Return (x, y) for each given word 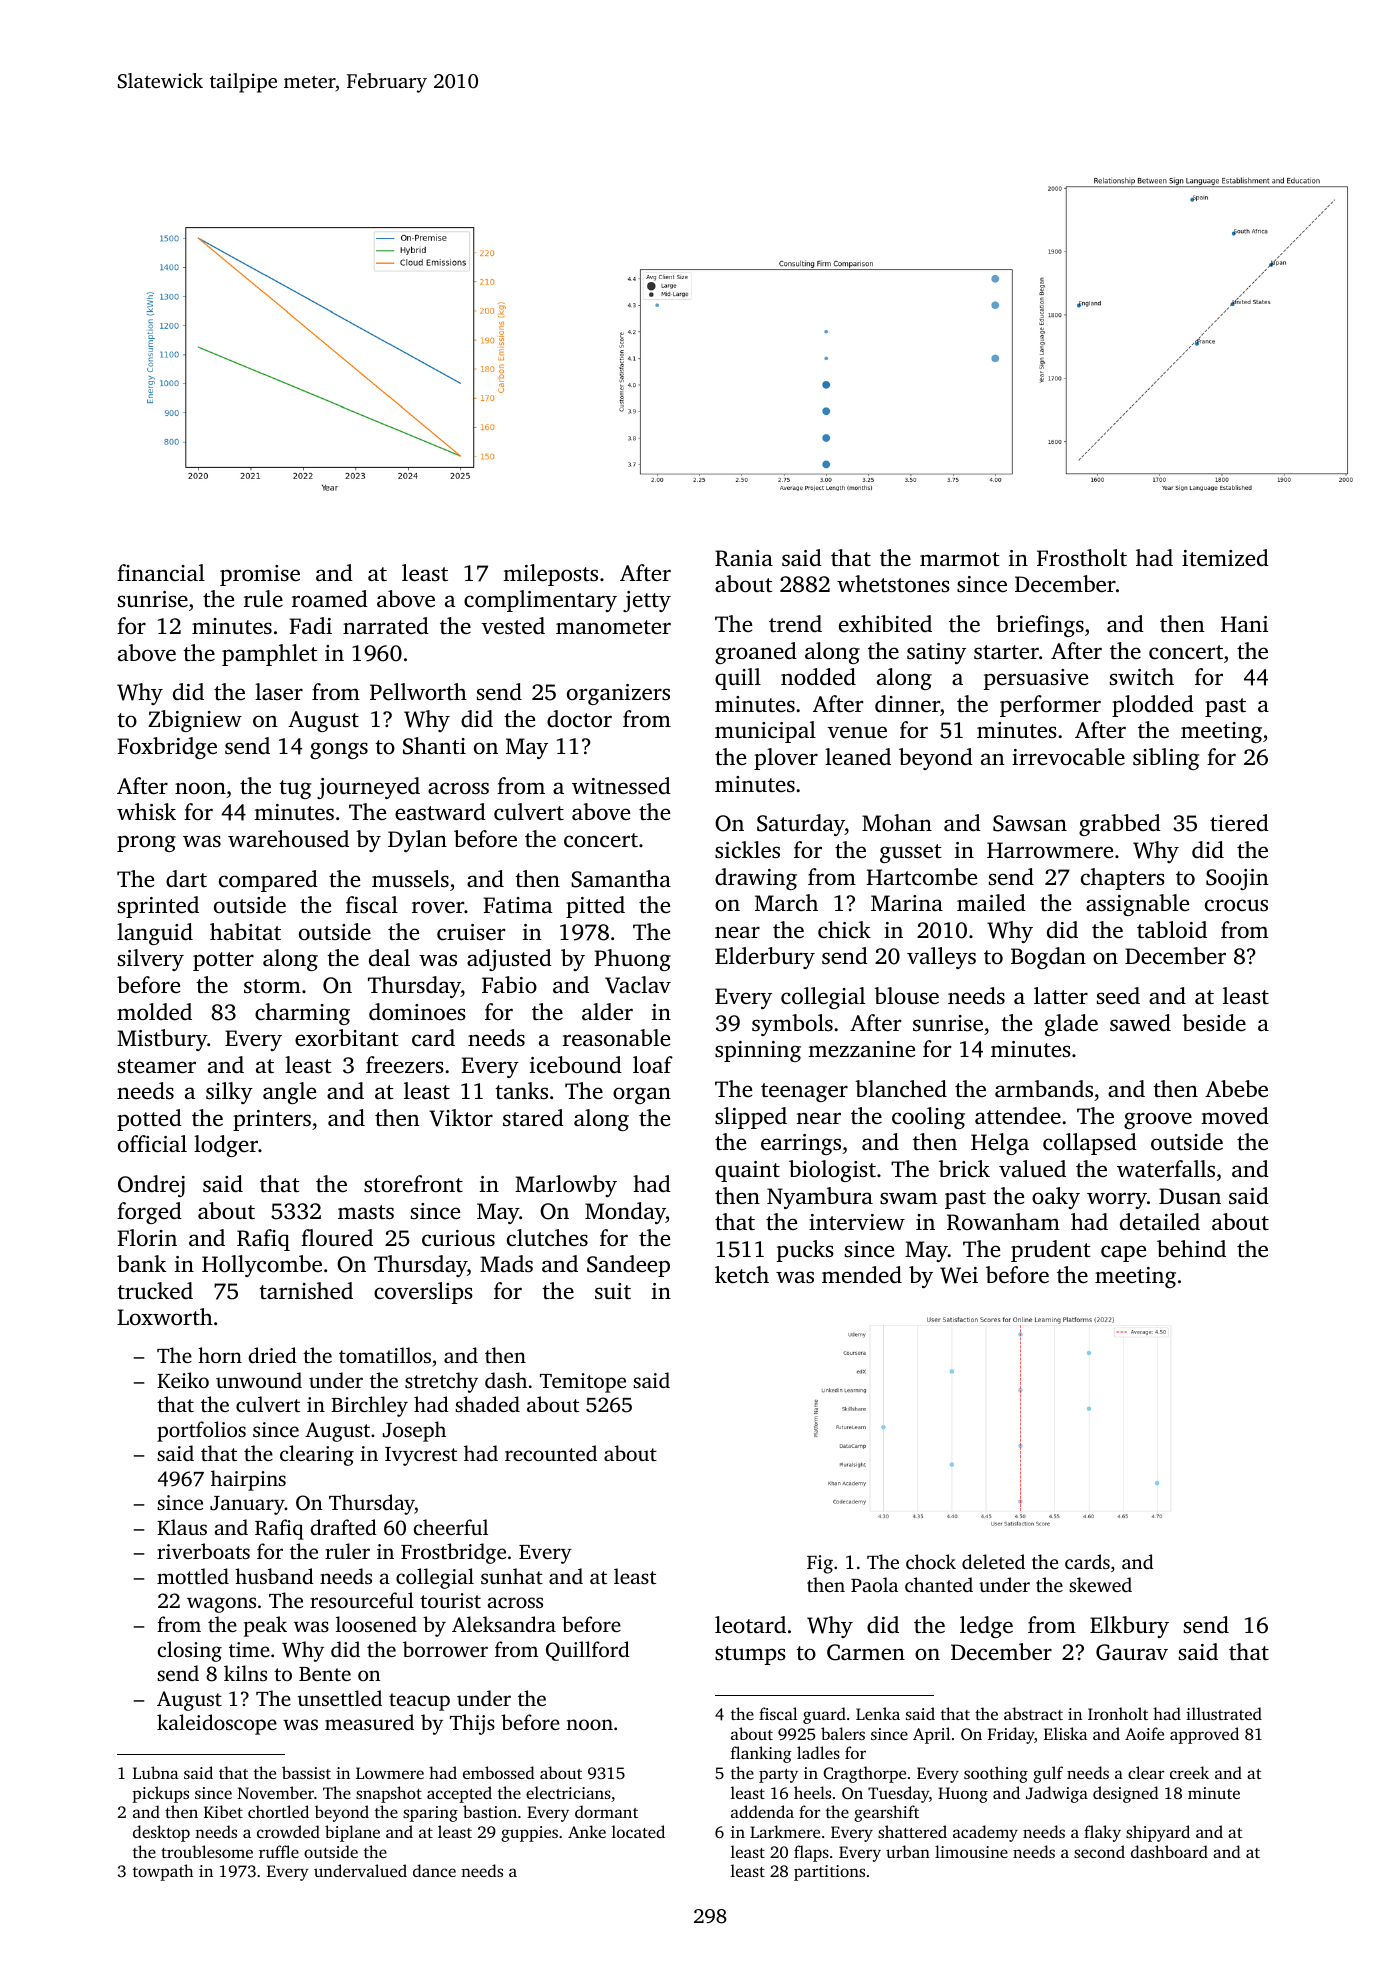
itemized (1225, 558)
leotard (750, 1624)
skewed (1100, 1584)
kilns (245, 1673)
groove (1158, 1120)
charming (302, 1014)
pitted (595, 907)
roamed (330, 599)
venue (857, 732)
